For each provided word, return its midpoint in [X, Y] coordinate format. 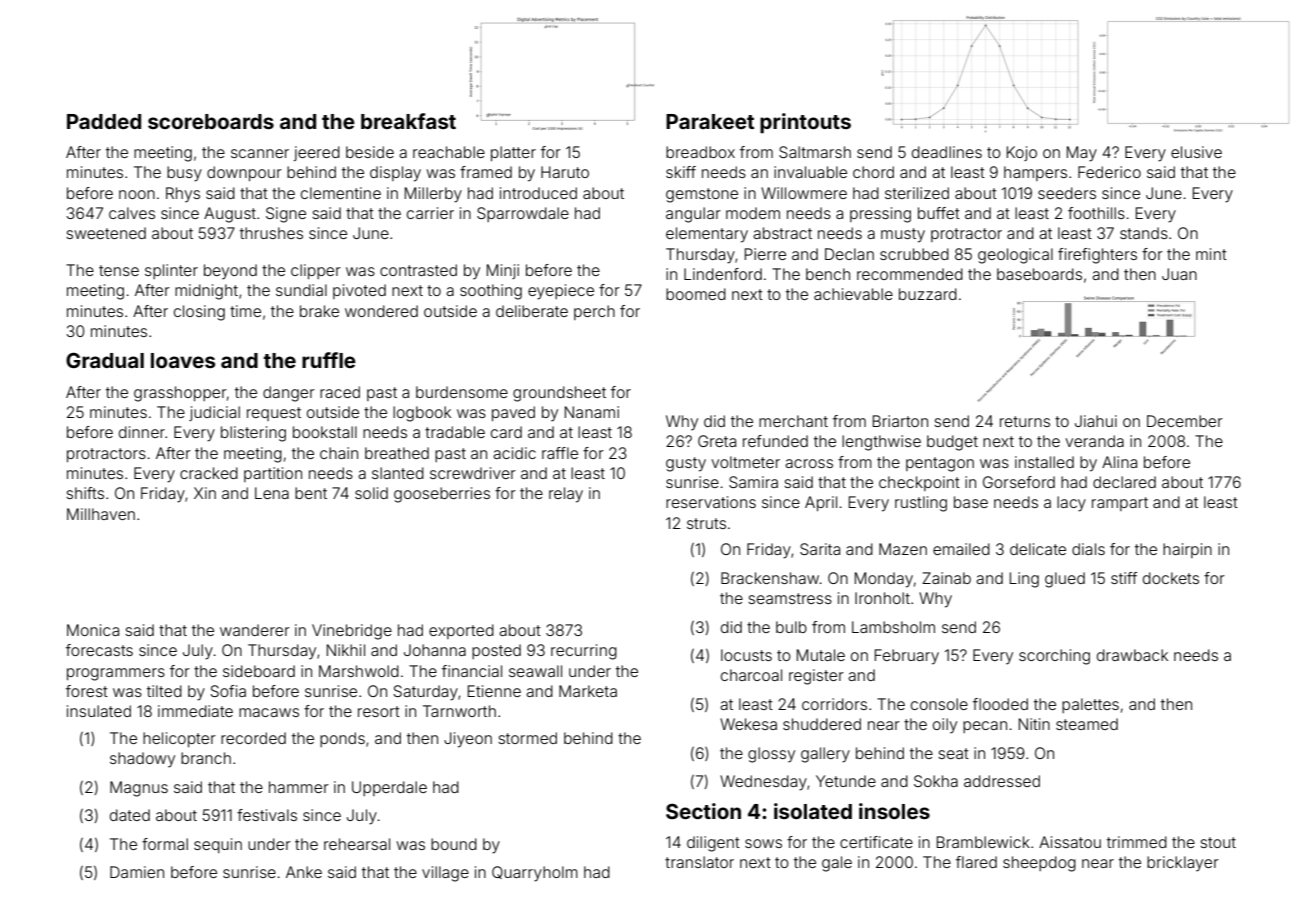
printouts [805, 123]
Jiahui [1096, 421]
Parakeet [710, 121]
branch [206, 758]
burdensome [462, 392]
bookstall [325, 432]
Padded [104, 121]
